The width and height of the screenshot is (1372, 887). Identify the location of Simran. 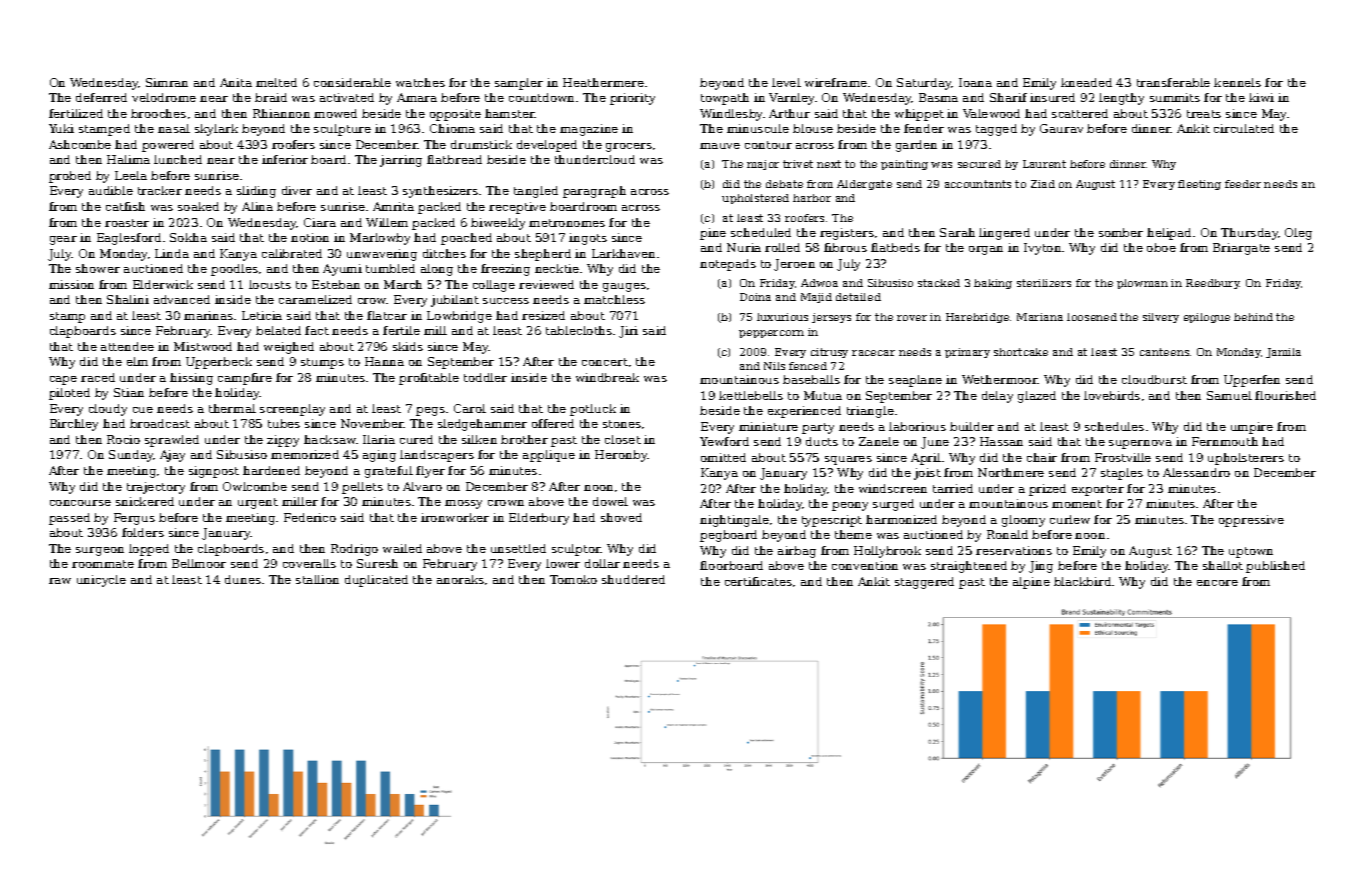
(167, 82).
